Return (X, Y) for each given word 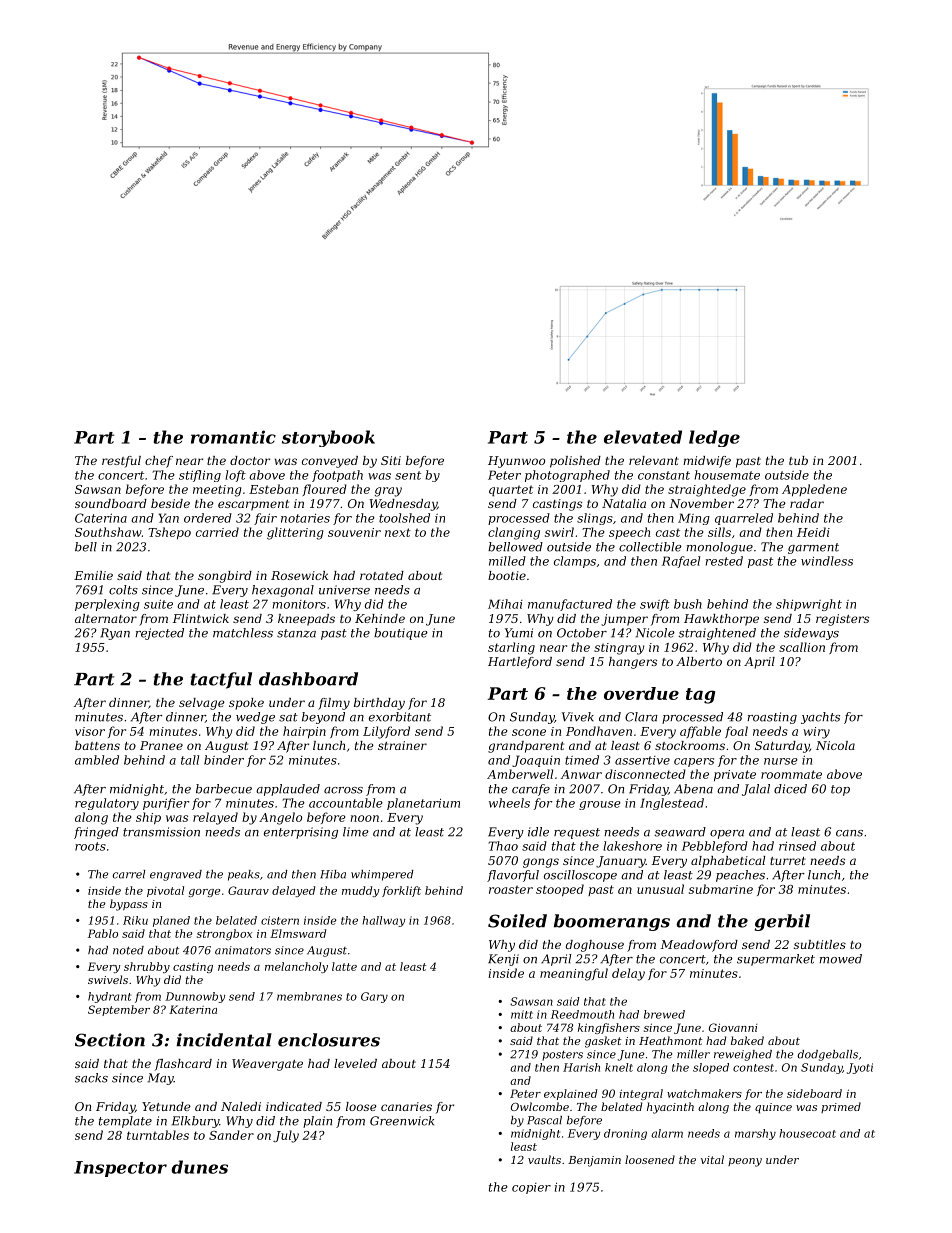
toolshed (404, 518)
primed (841, 1107)
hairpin (304, 732)
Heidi (813, 532)
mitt (522, 1014)
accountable (346, 803)
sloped (711, 1068)
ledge (714, 438)
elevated (643, 437)
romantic (233, 437)
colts (123, 590)
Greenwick (402, 1121)
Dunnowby (195, 997)
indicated (294, 1106)
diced (790, 789)
